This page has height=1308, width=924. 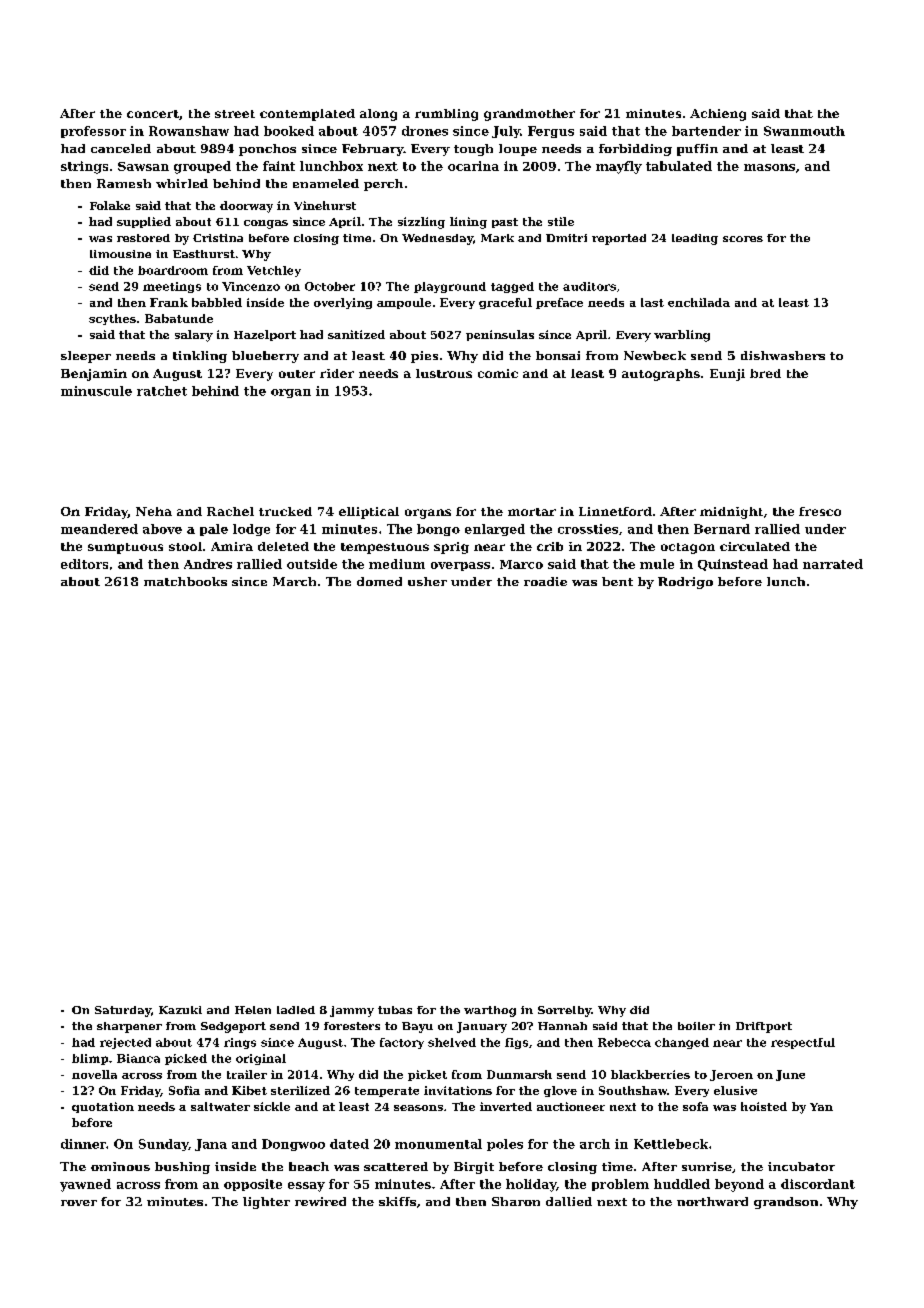 I want to click on ampoule, so click(x=404, y=303).
